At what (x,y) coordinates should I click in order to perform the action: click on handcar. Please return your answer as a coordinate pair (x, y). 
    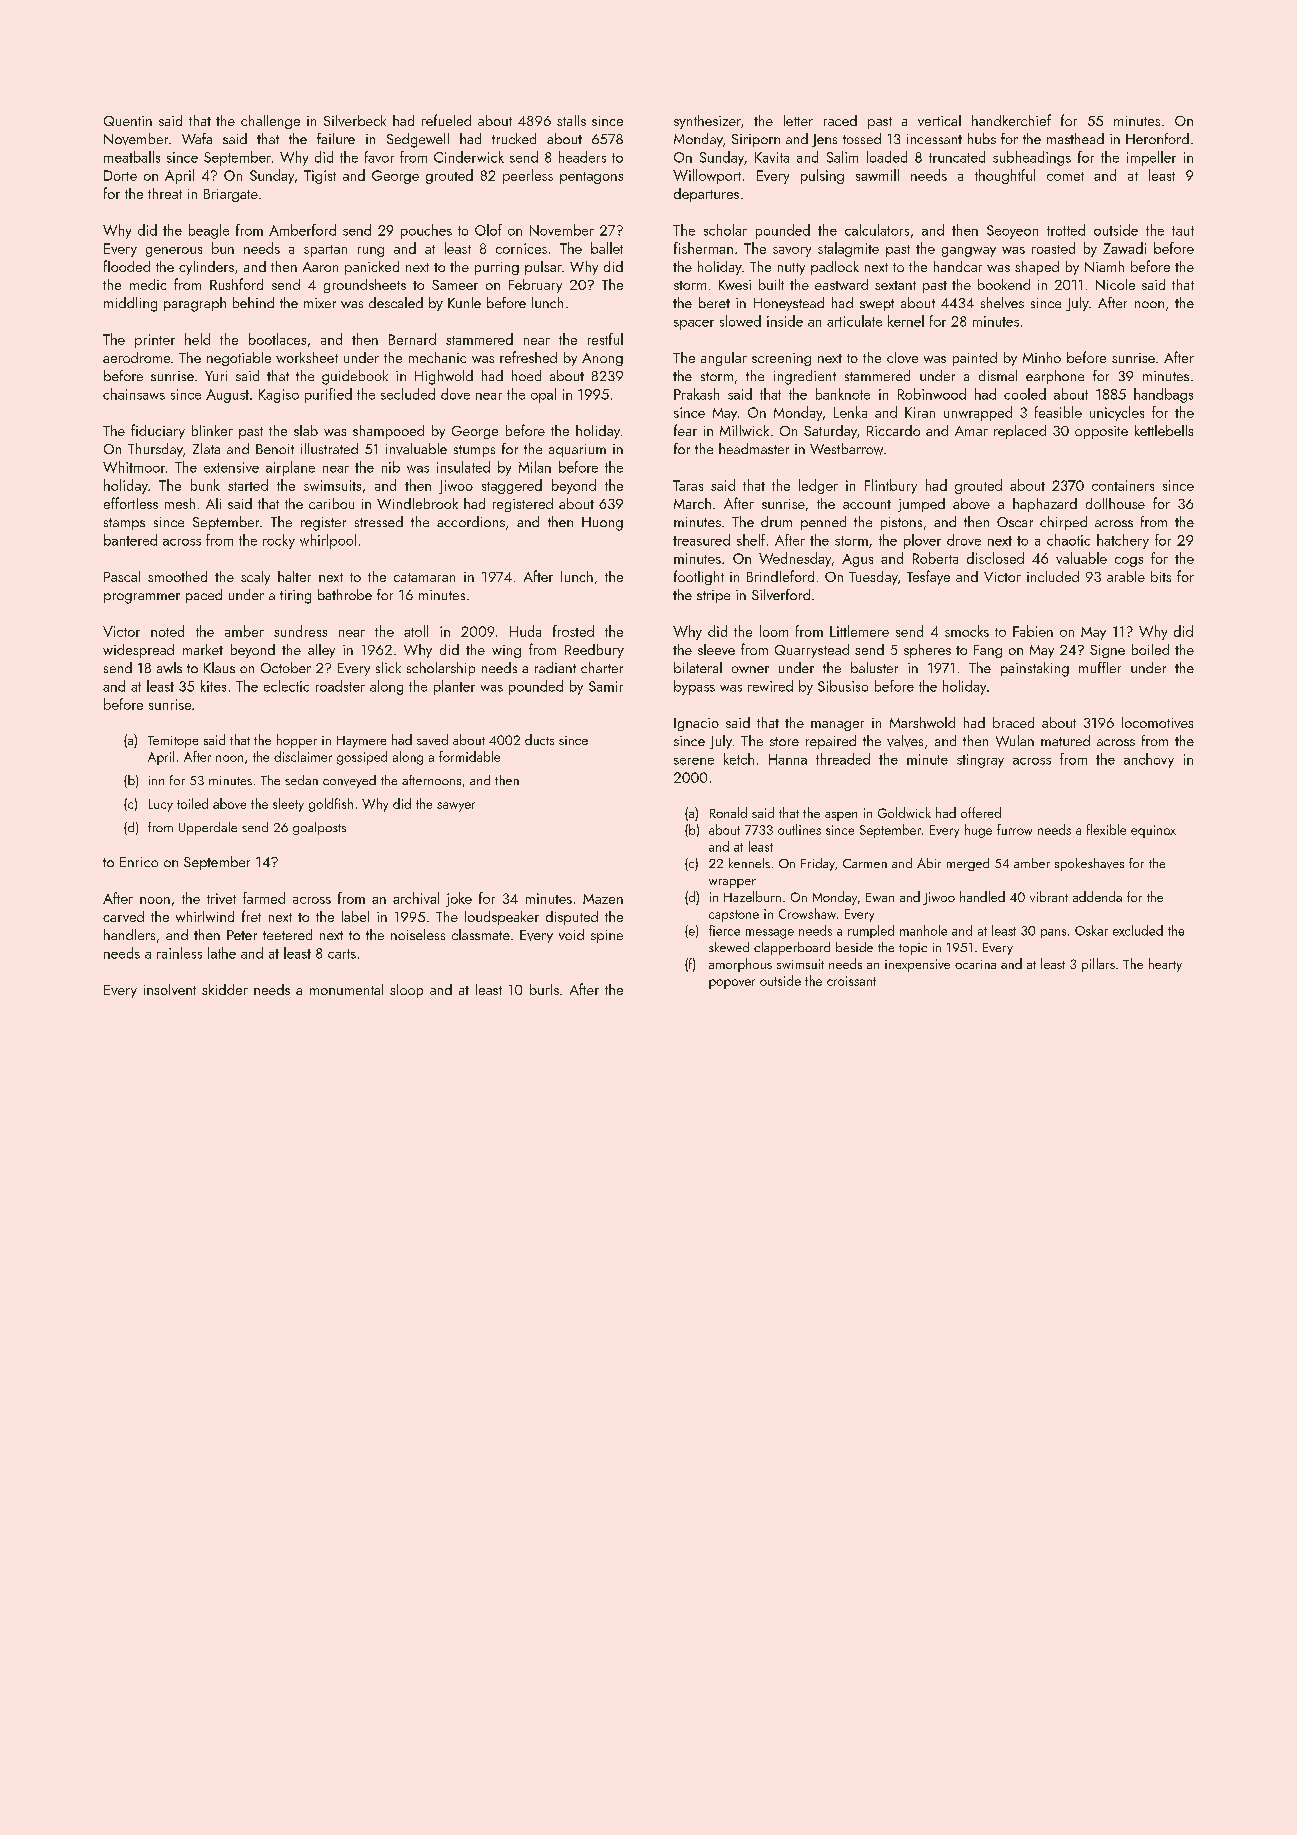
    Looking at the image, I should click on (958, 266).
